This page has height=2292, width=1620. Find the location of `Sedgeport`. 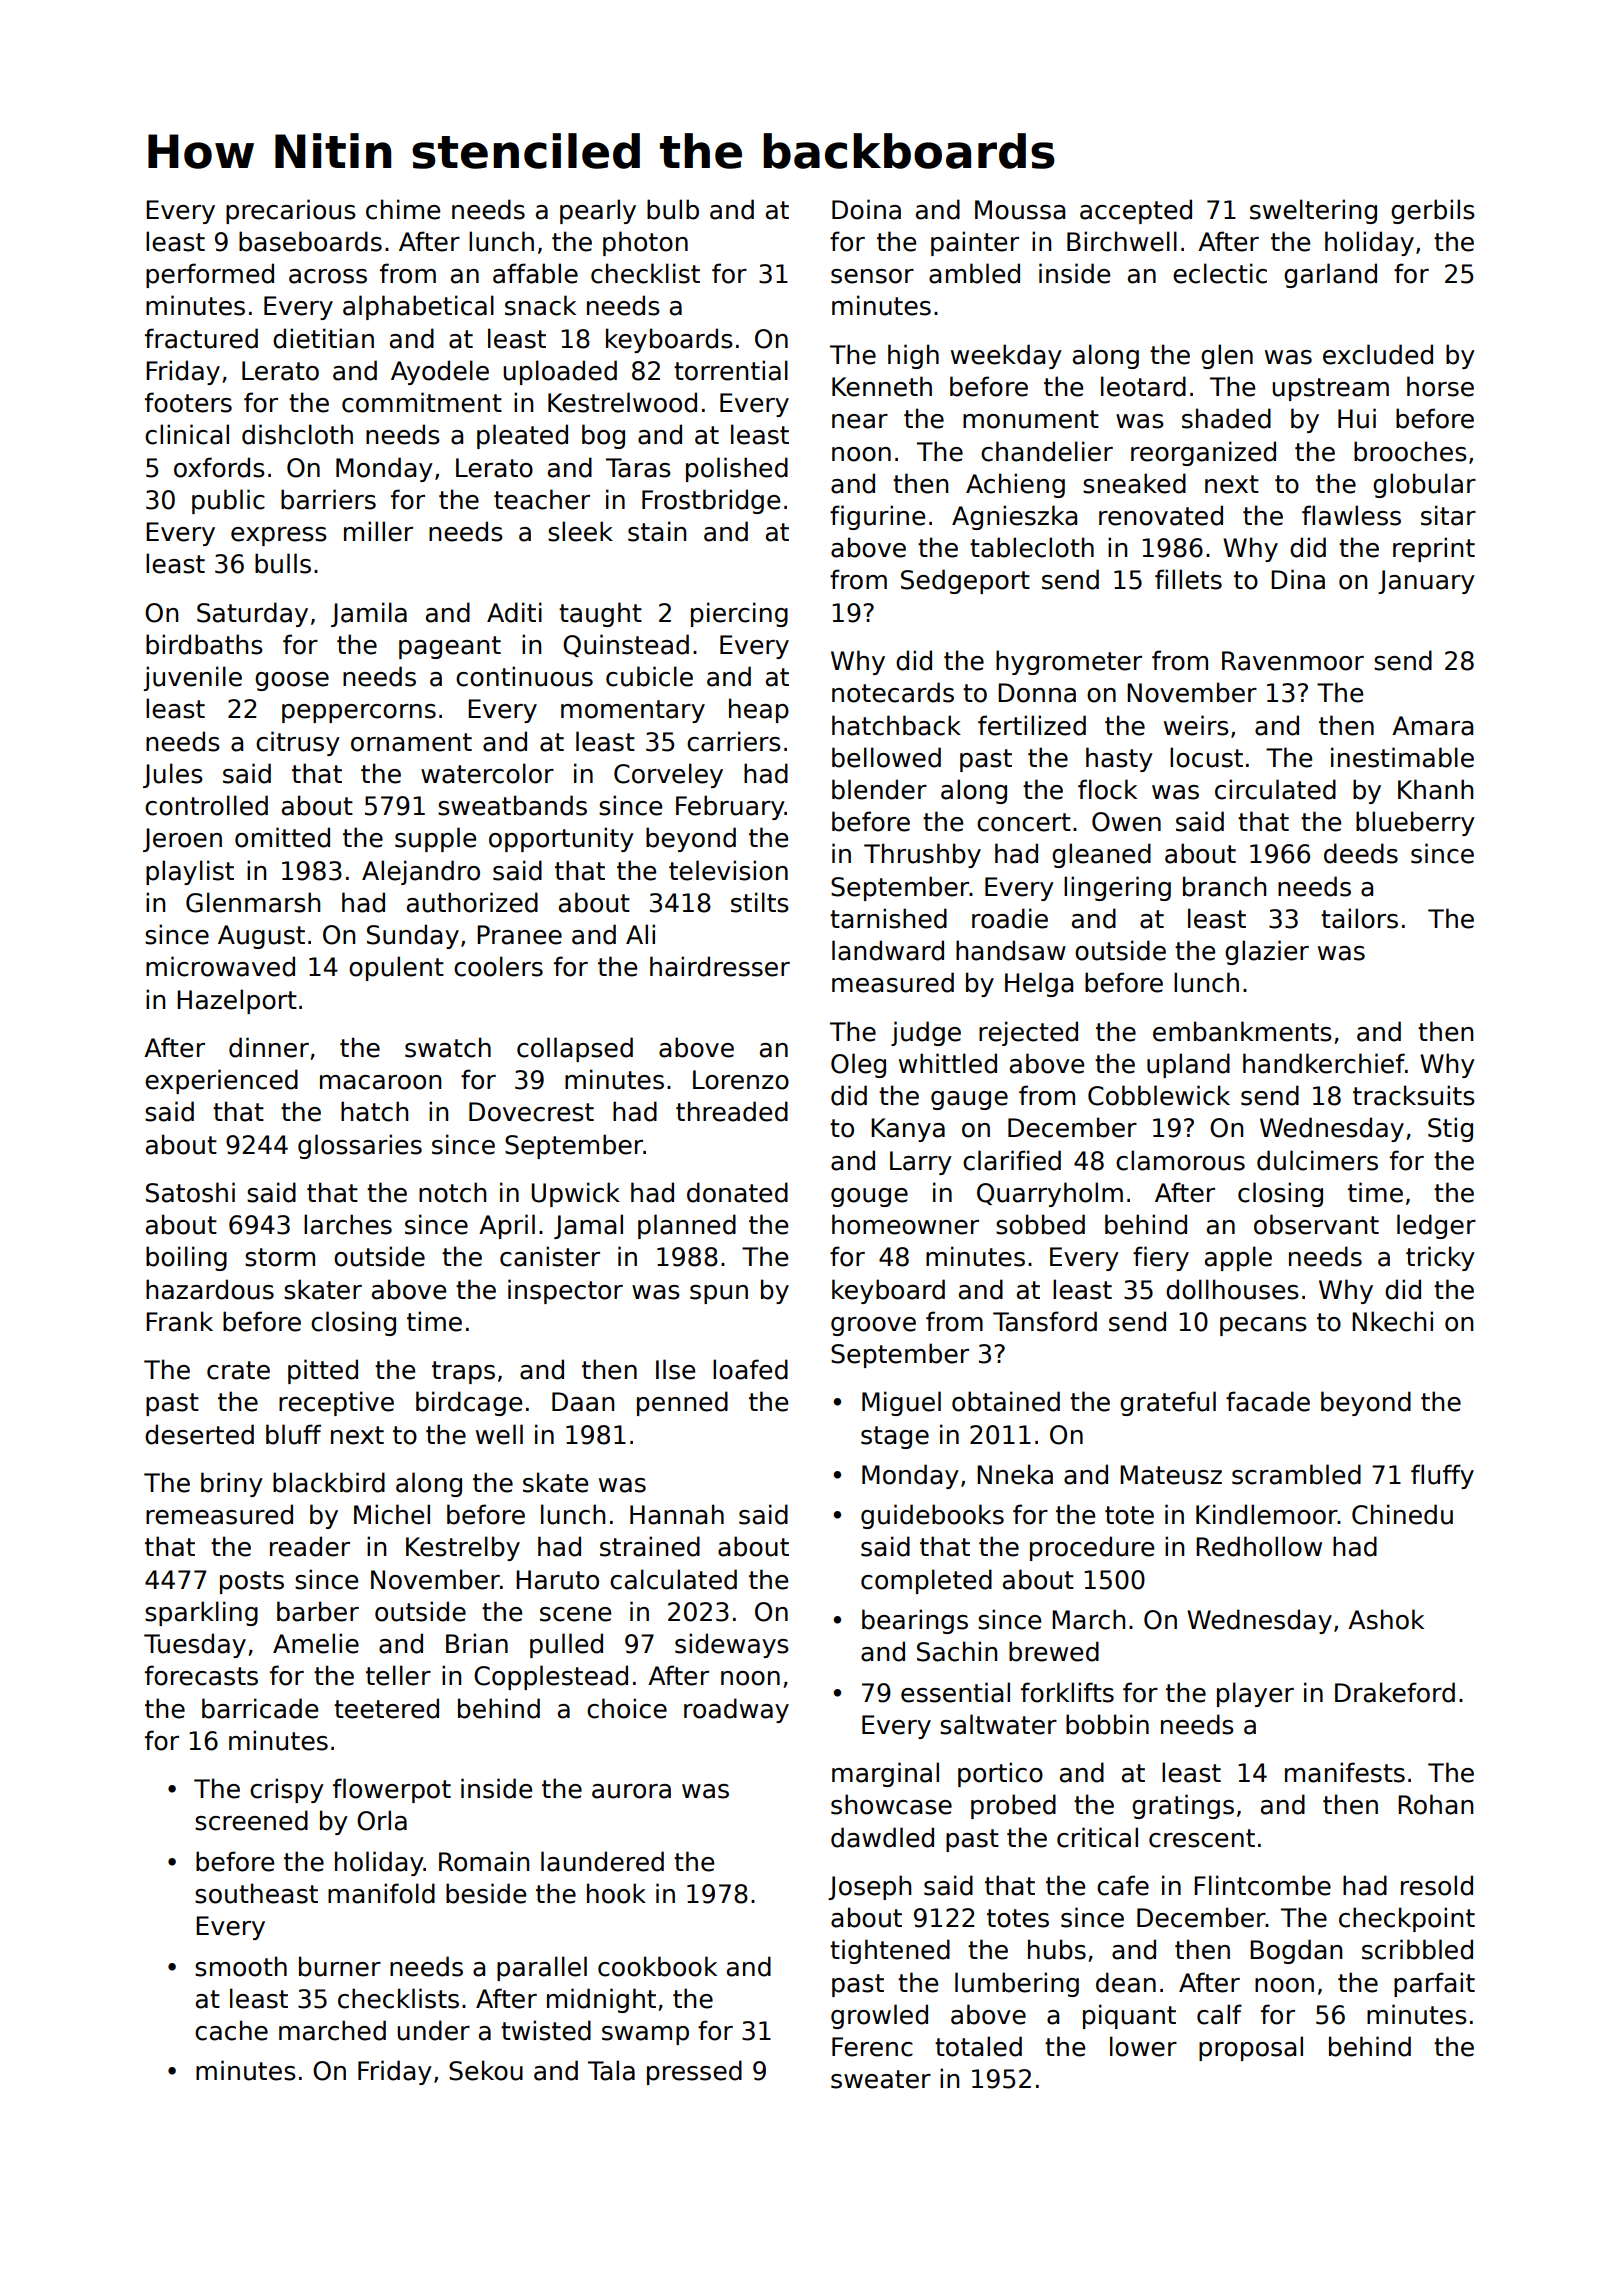

Sedgeport is located at coordinates (965, 581).
